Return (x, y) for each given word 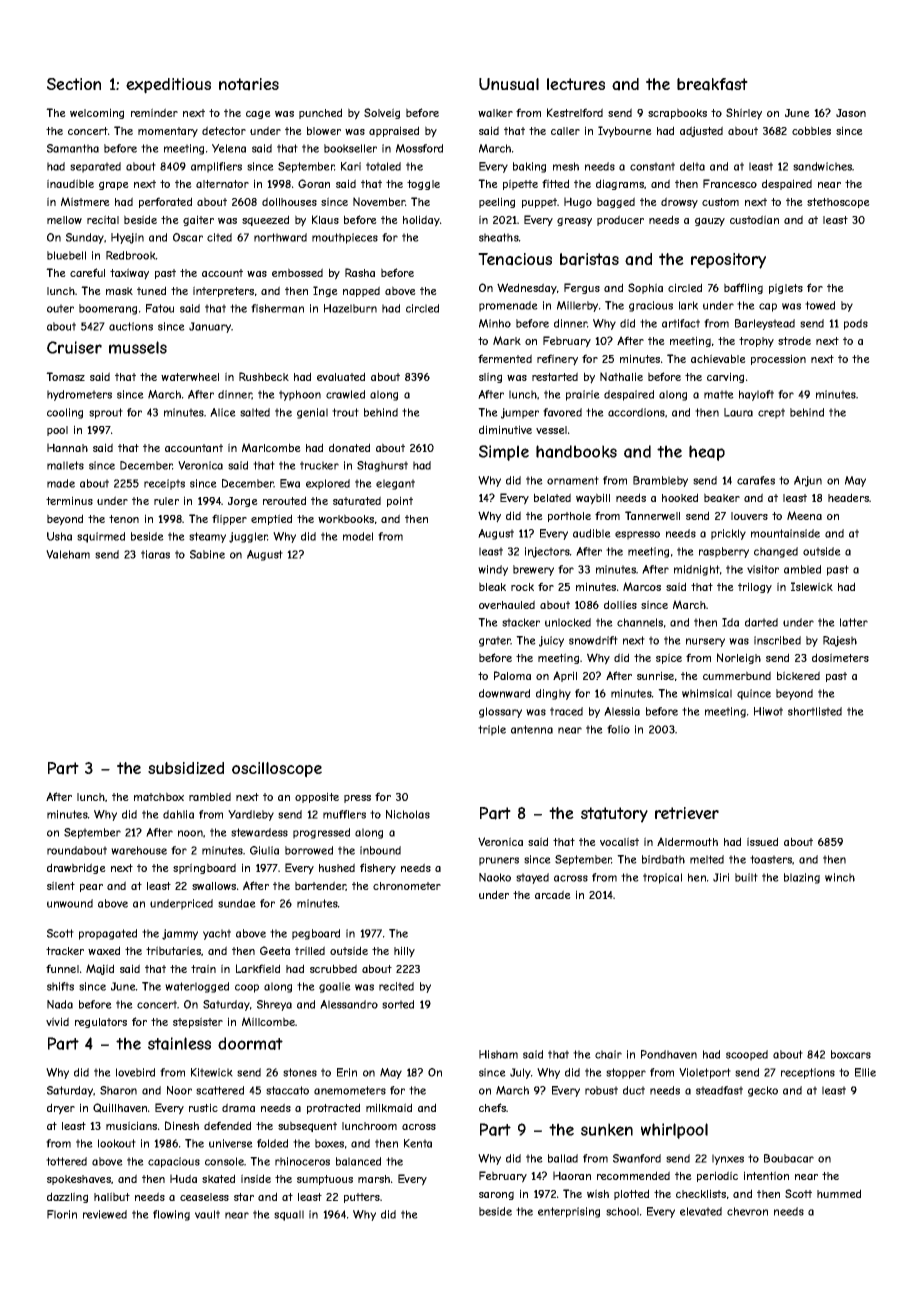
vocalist (619, 841)
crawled (345, 394)
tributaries (173, 950)
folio (618, 729)
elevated (701, 1211)
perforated (165, 202)
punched (320, 113)
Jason (851, 113)
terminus (69, 500)
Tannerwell (652, 515)
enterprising (569, 1212)
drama (238, 1107)
